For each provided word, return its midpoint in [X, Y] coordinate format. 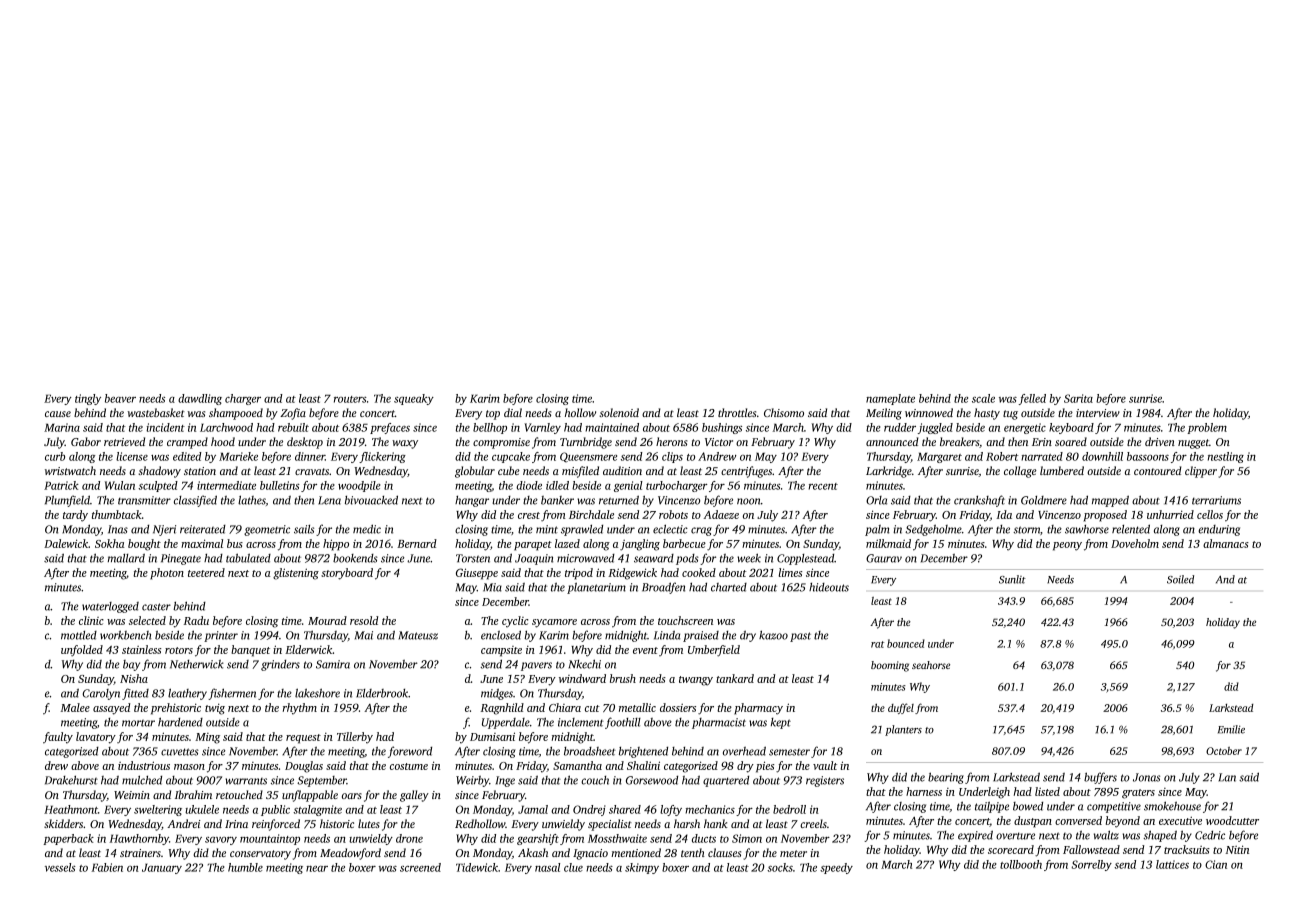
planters [903, 730]
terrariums [1216, 500]
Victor [719, 442]
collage [1020, 472]
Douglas [304, 767]
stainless [141, 649]
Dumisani [492, 736]
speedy [836, 868]
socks [780, 867]
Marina [62, 427]
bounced [906, 643]
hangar [472, 501]
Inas [118, 529]
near [317, 869]
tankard [735, 678]
